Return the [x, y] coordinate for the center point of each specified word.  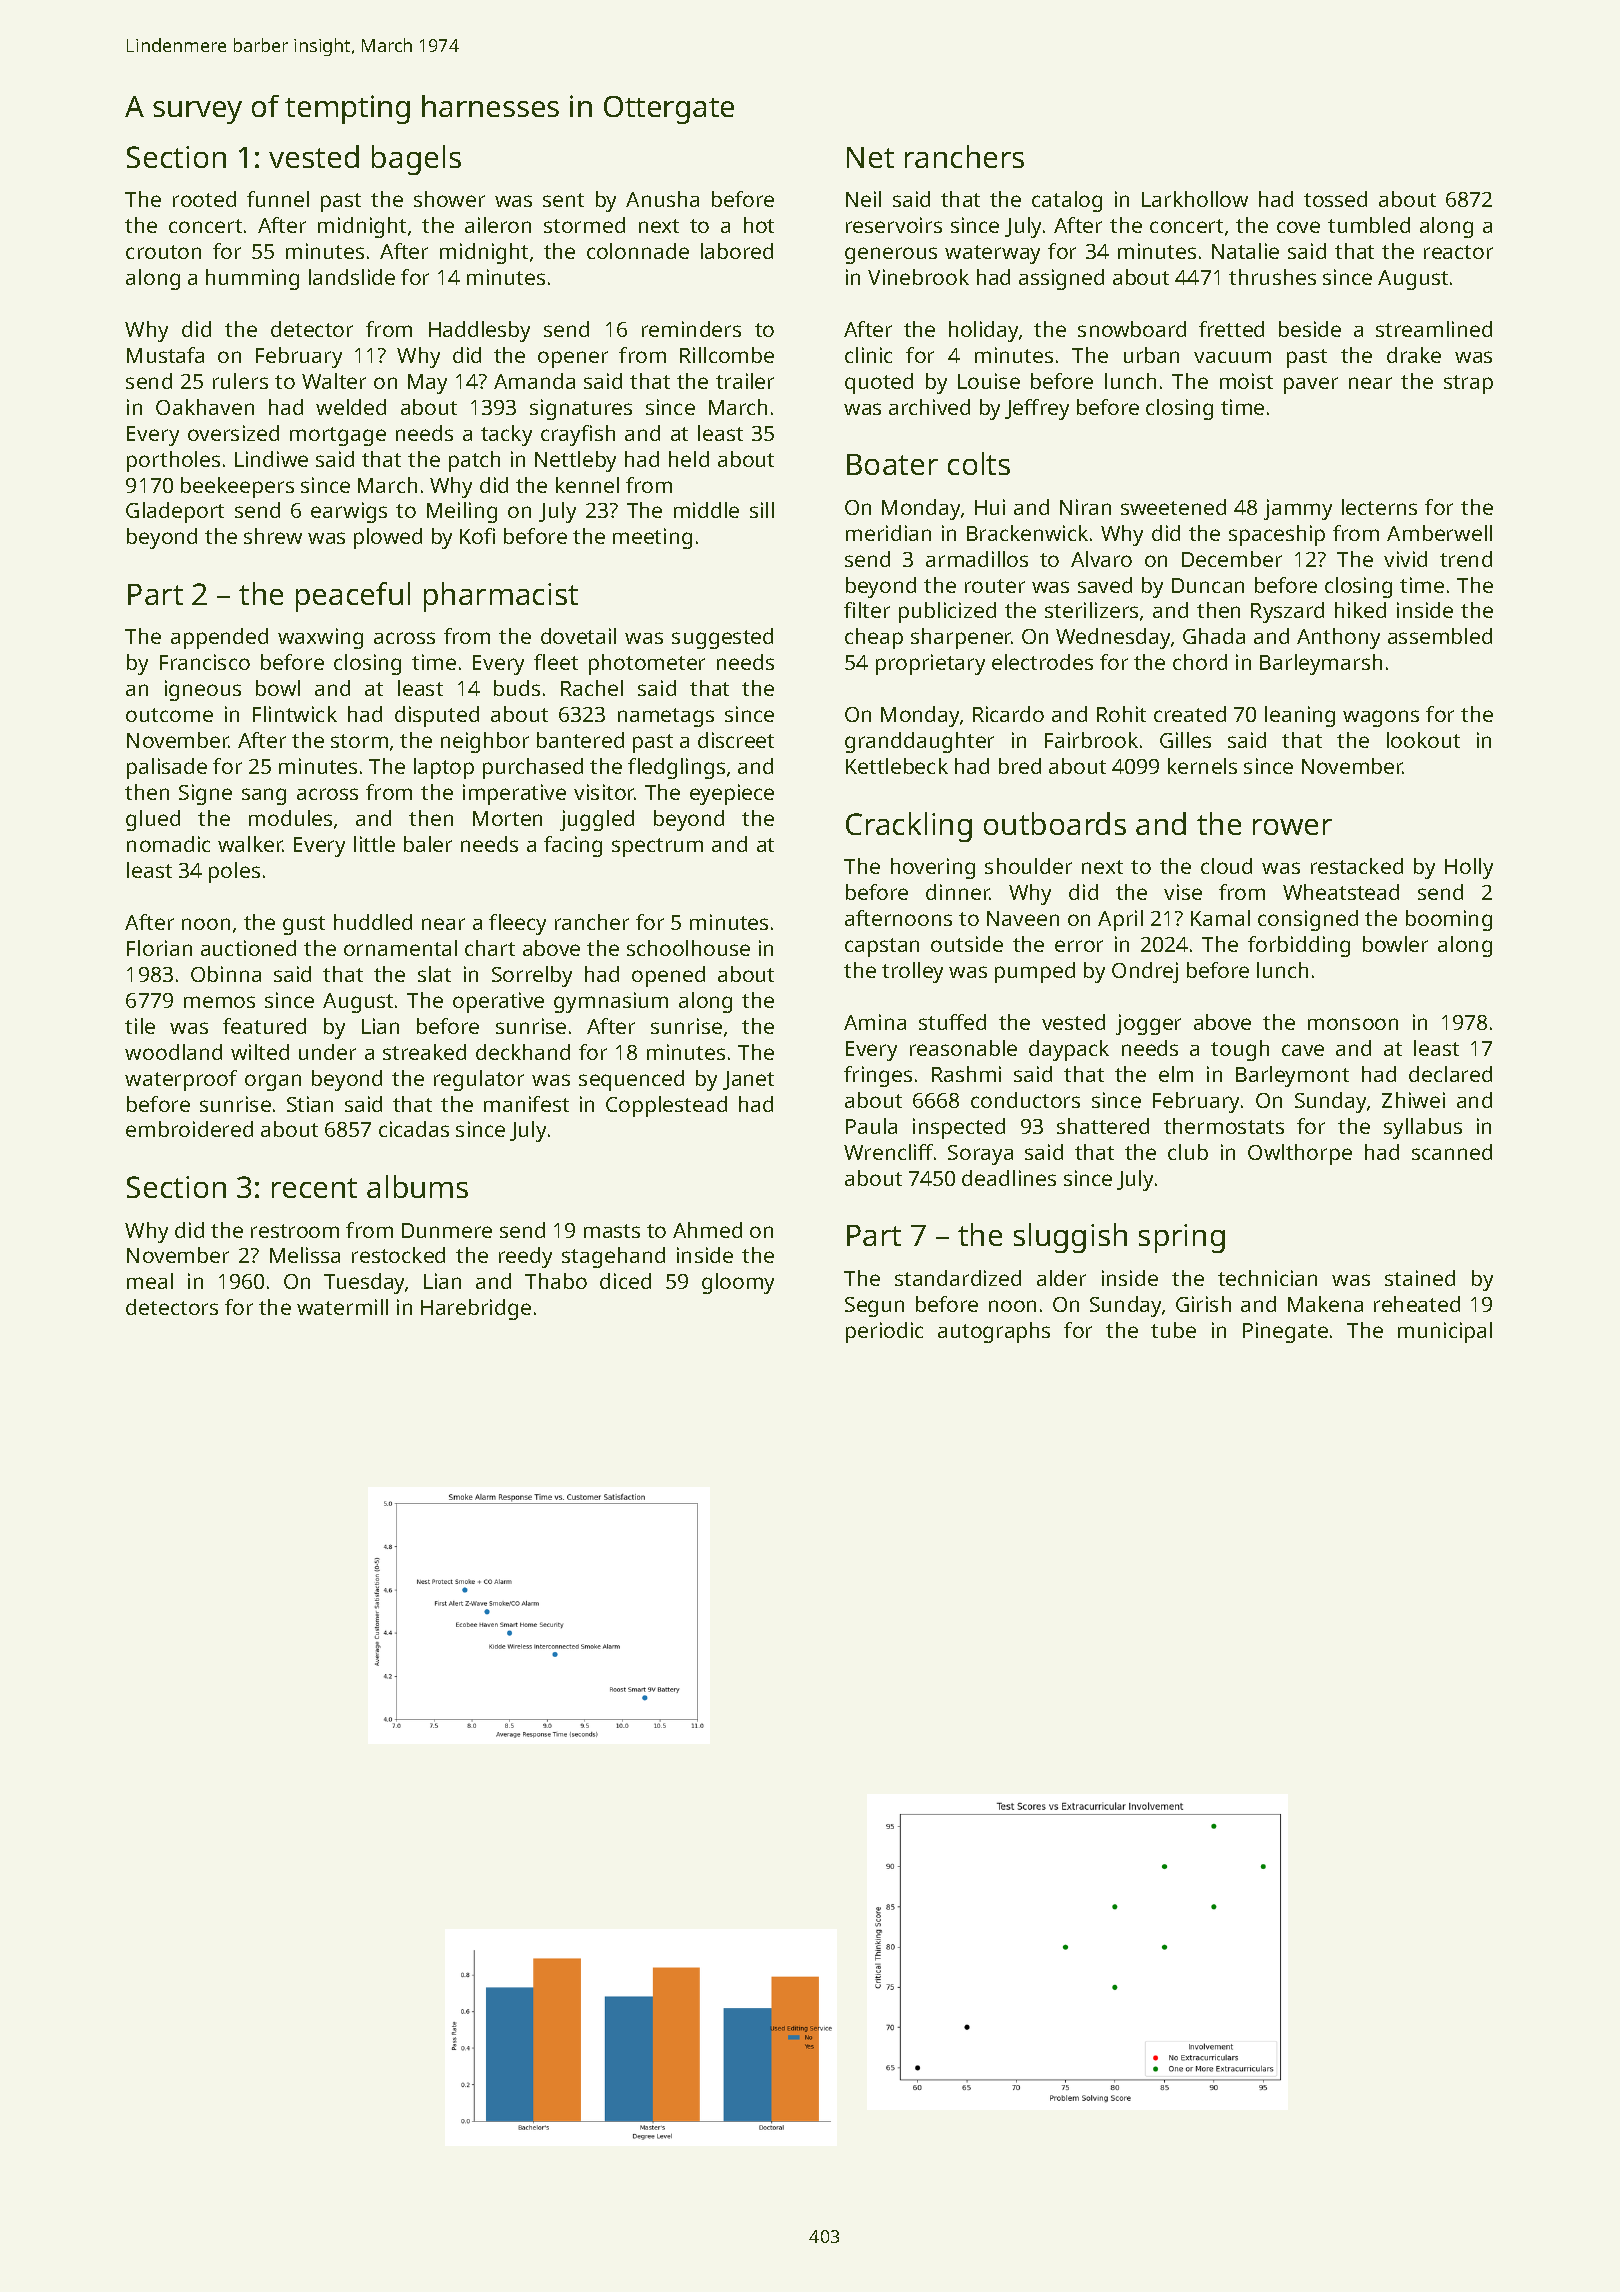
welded [351, 407]
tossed [1335, 199]
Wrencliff [888, 1152]
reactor [1458, 252]
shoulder [1028, 866]
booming [1449, 920]
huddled [373, 922]
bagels [416, 160]
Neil [863, 199]
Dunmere [447, 1230]
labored [737, 251]
